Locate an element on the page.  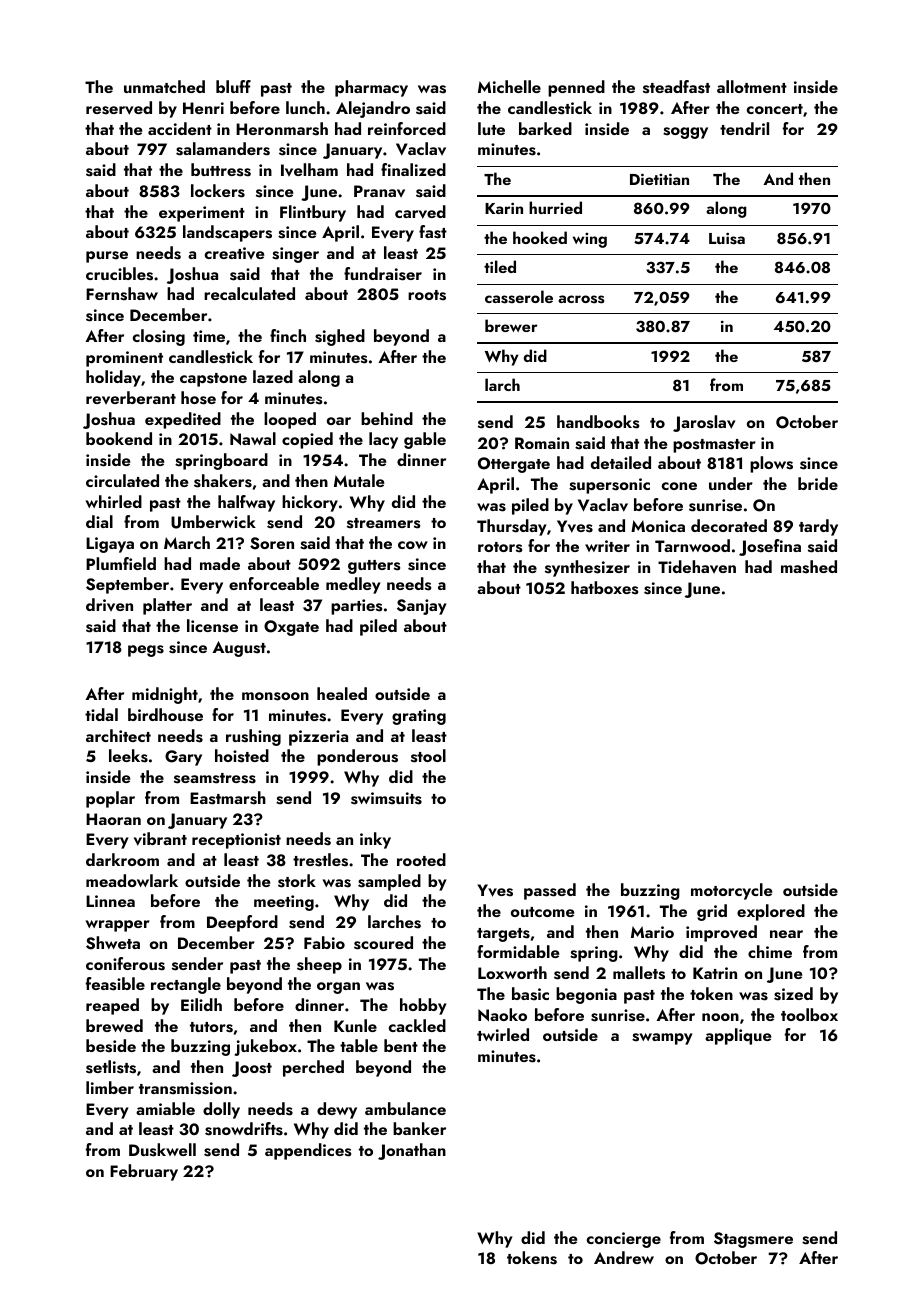
Stagsmere is located at coordinates (753, 1240).
